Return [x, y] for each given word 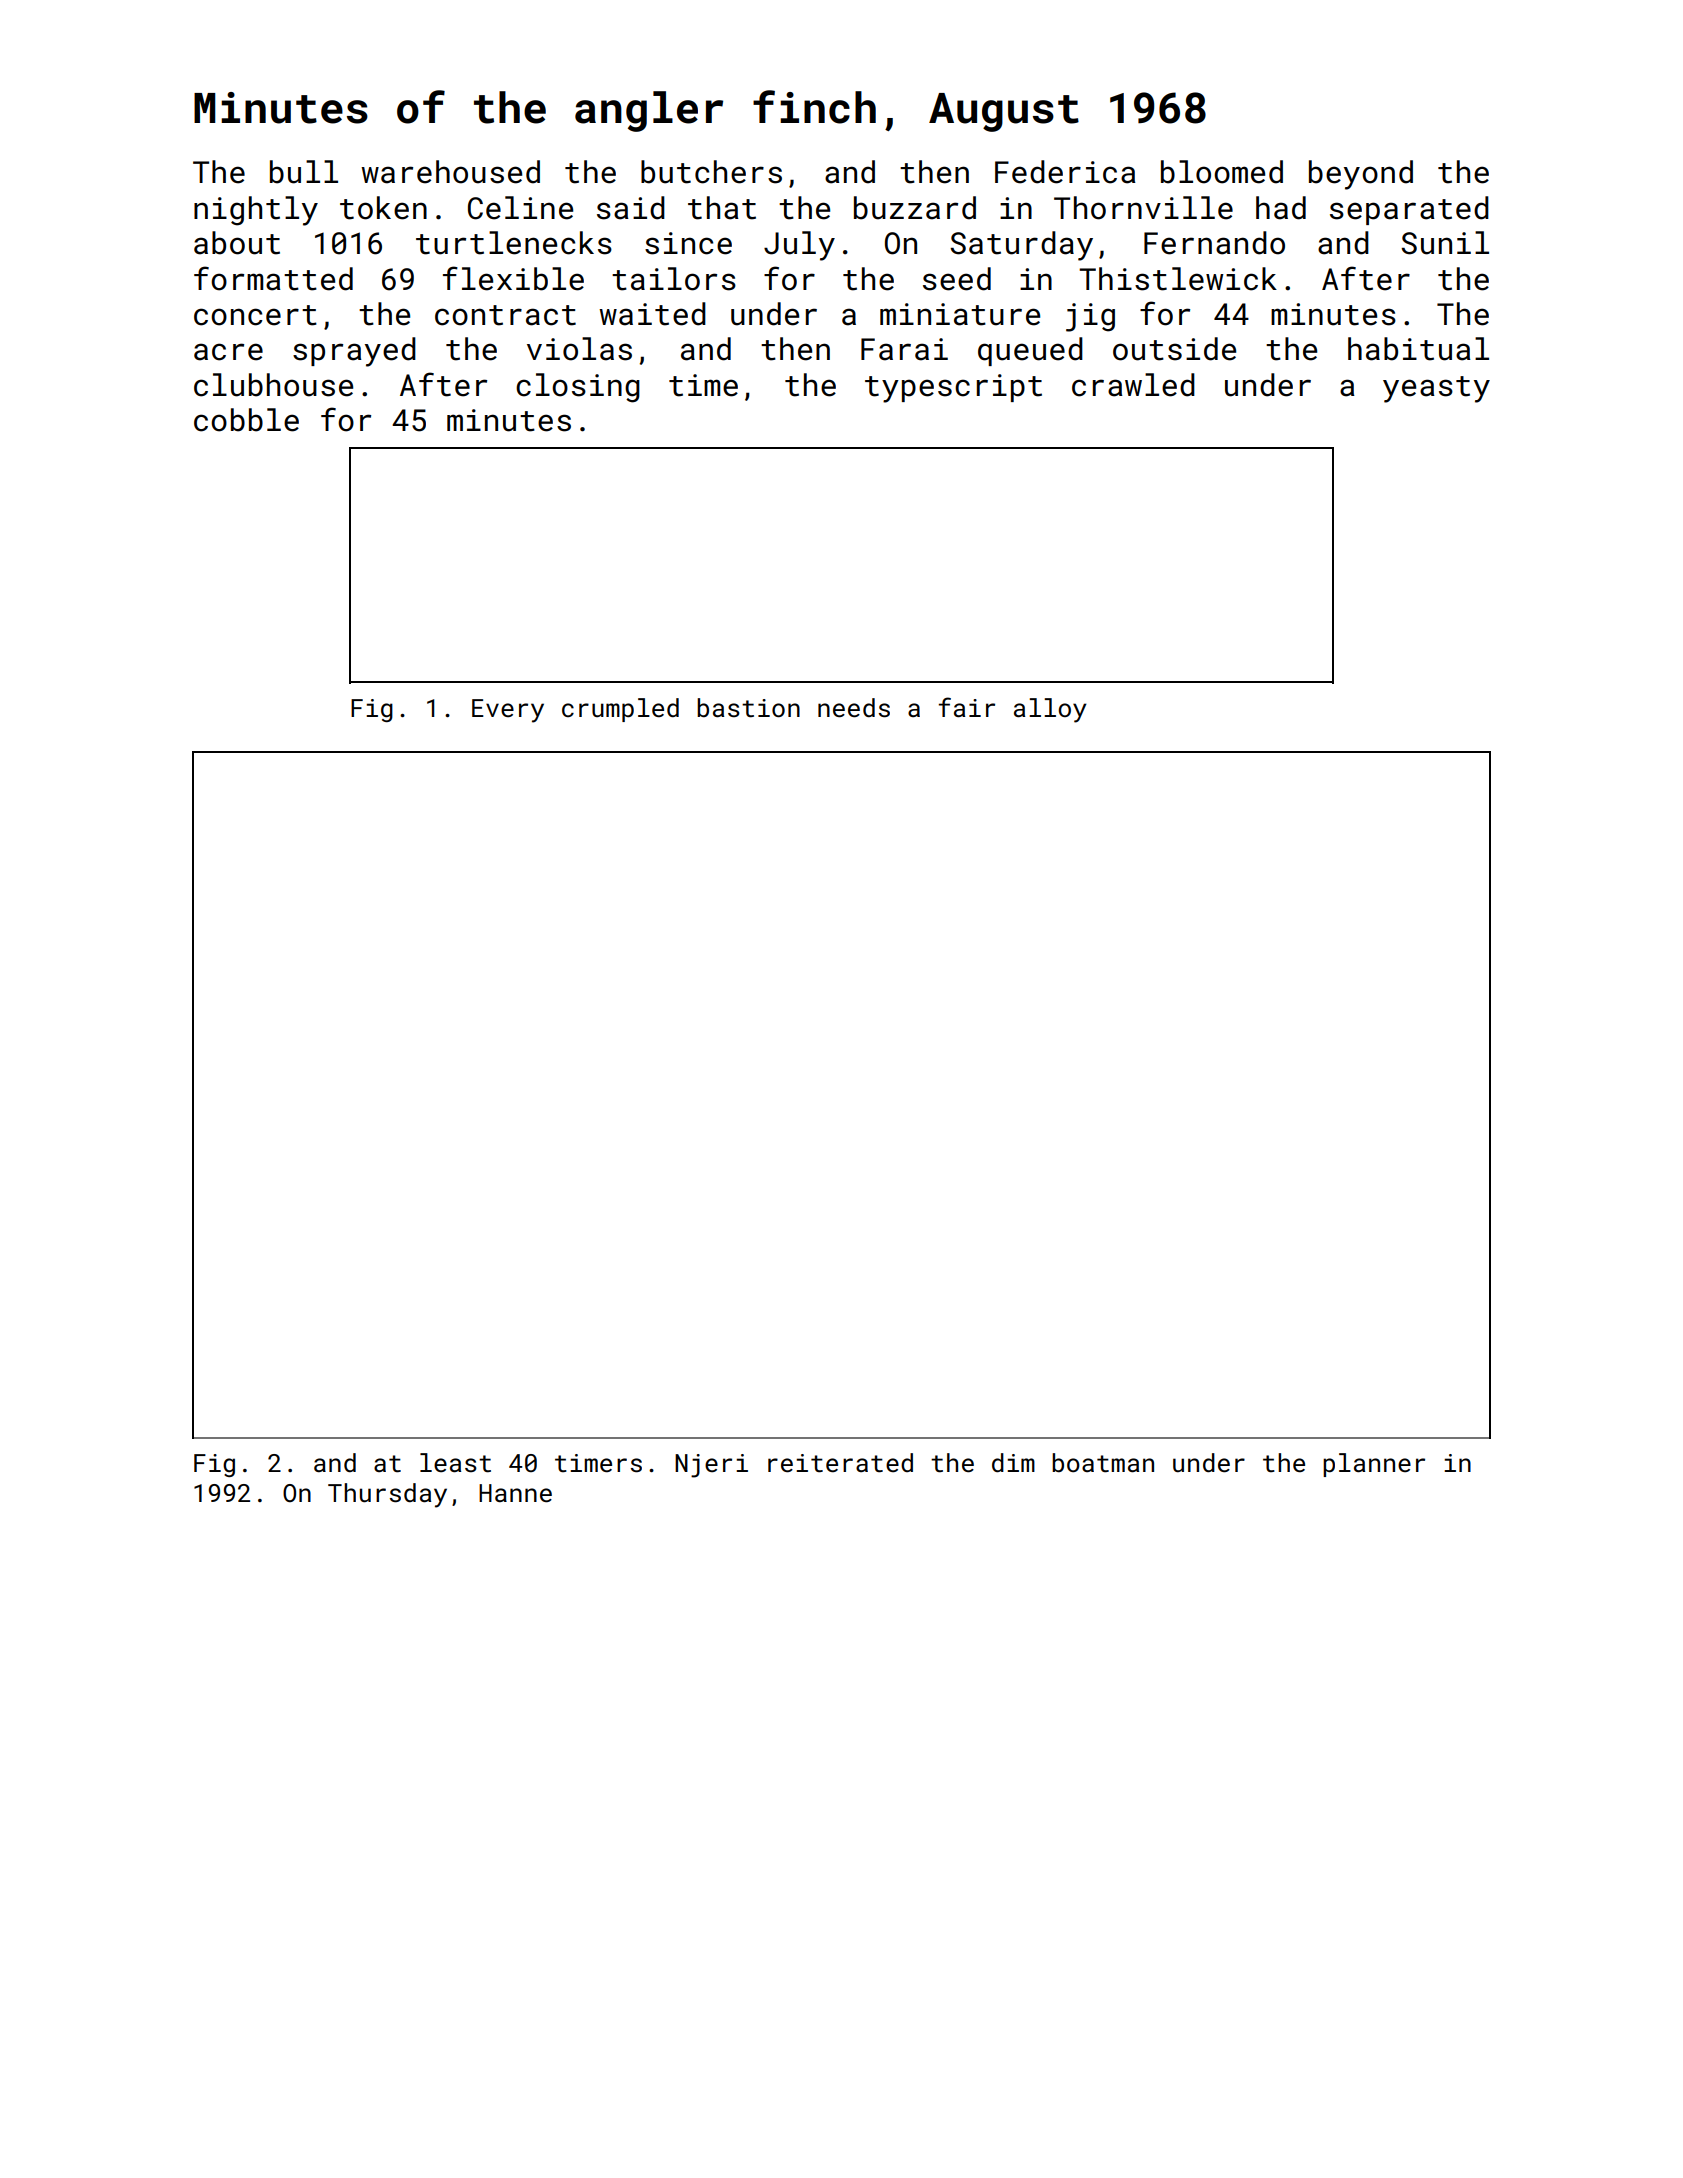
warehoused [450, 172]
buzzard [915, 208]
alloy [1050, 710]
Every [508, 711]
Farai [904, 349]
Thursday [387, 1495]
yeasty [1436, 389]
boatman [1103, 1463]
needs [854, 708]
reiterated [840, 1463]
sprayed [354, 352]
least [455, 1463]
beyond [1361, 175]
